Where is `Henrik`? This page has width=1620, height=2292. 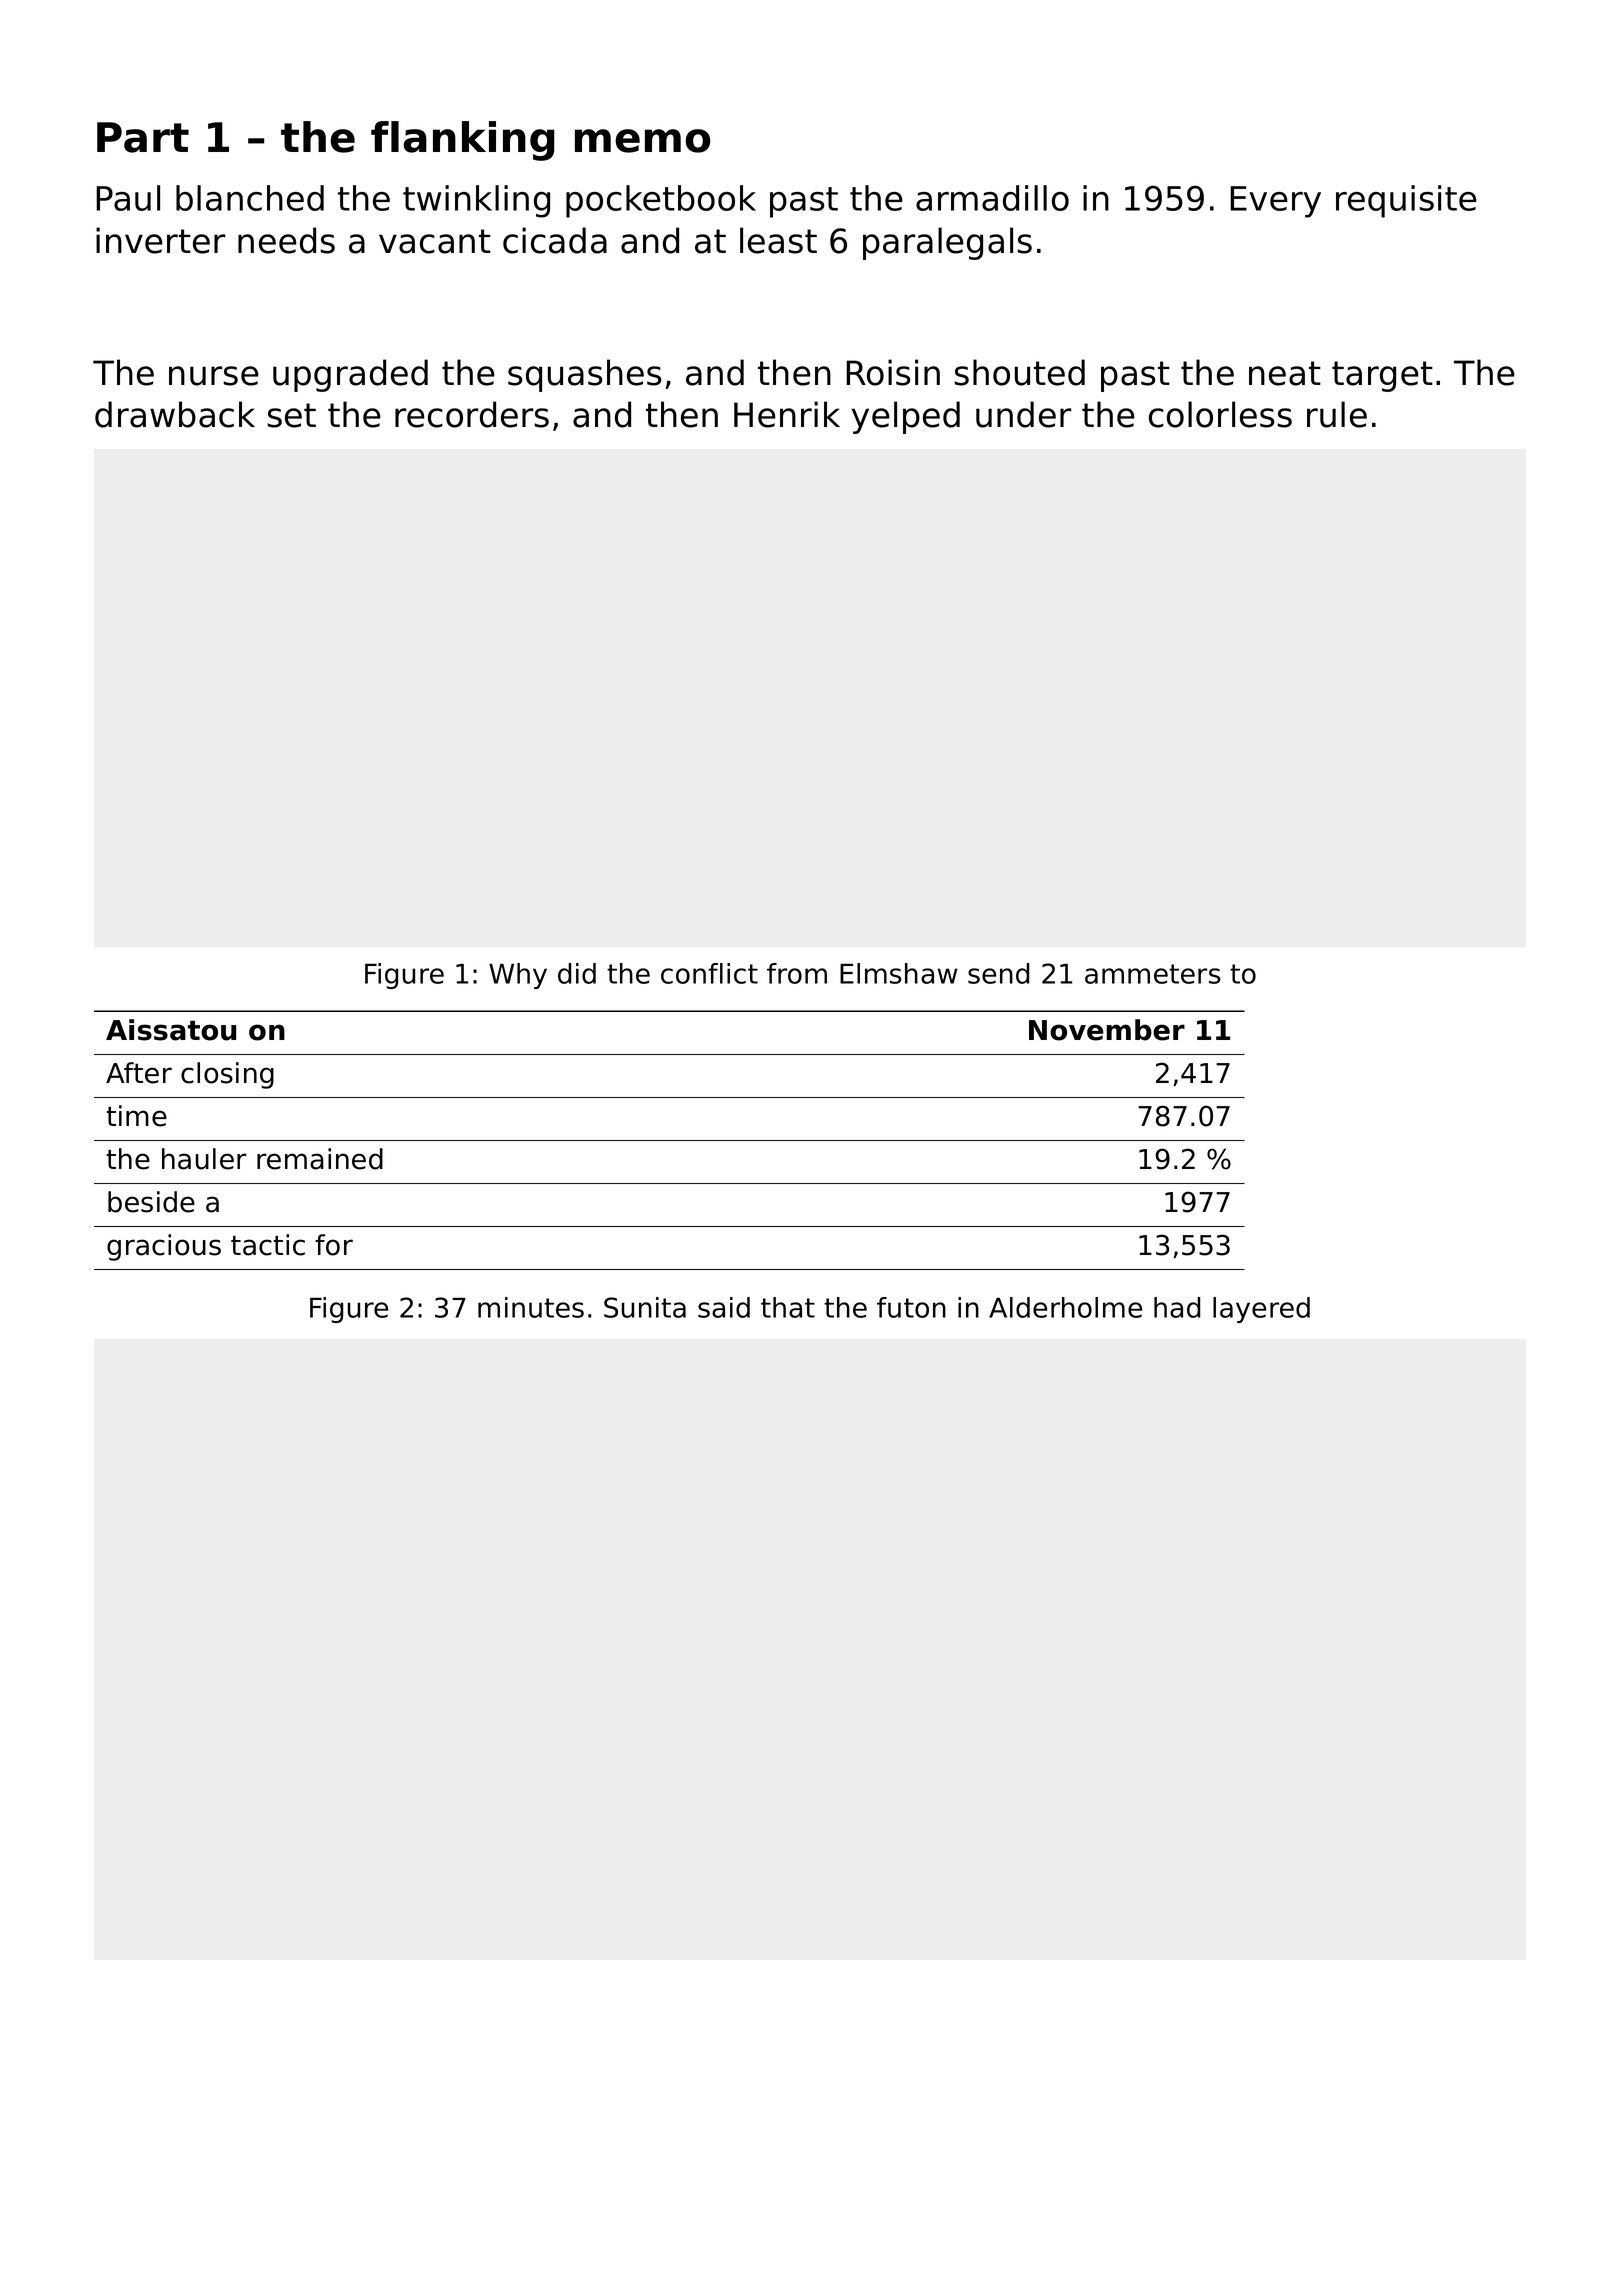 Henrik is located at coordinates (787, 414).
